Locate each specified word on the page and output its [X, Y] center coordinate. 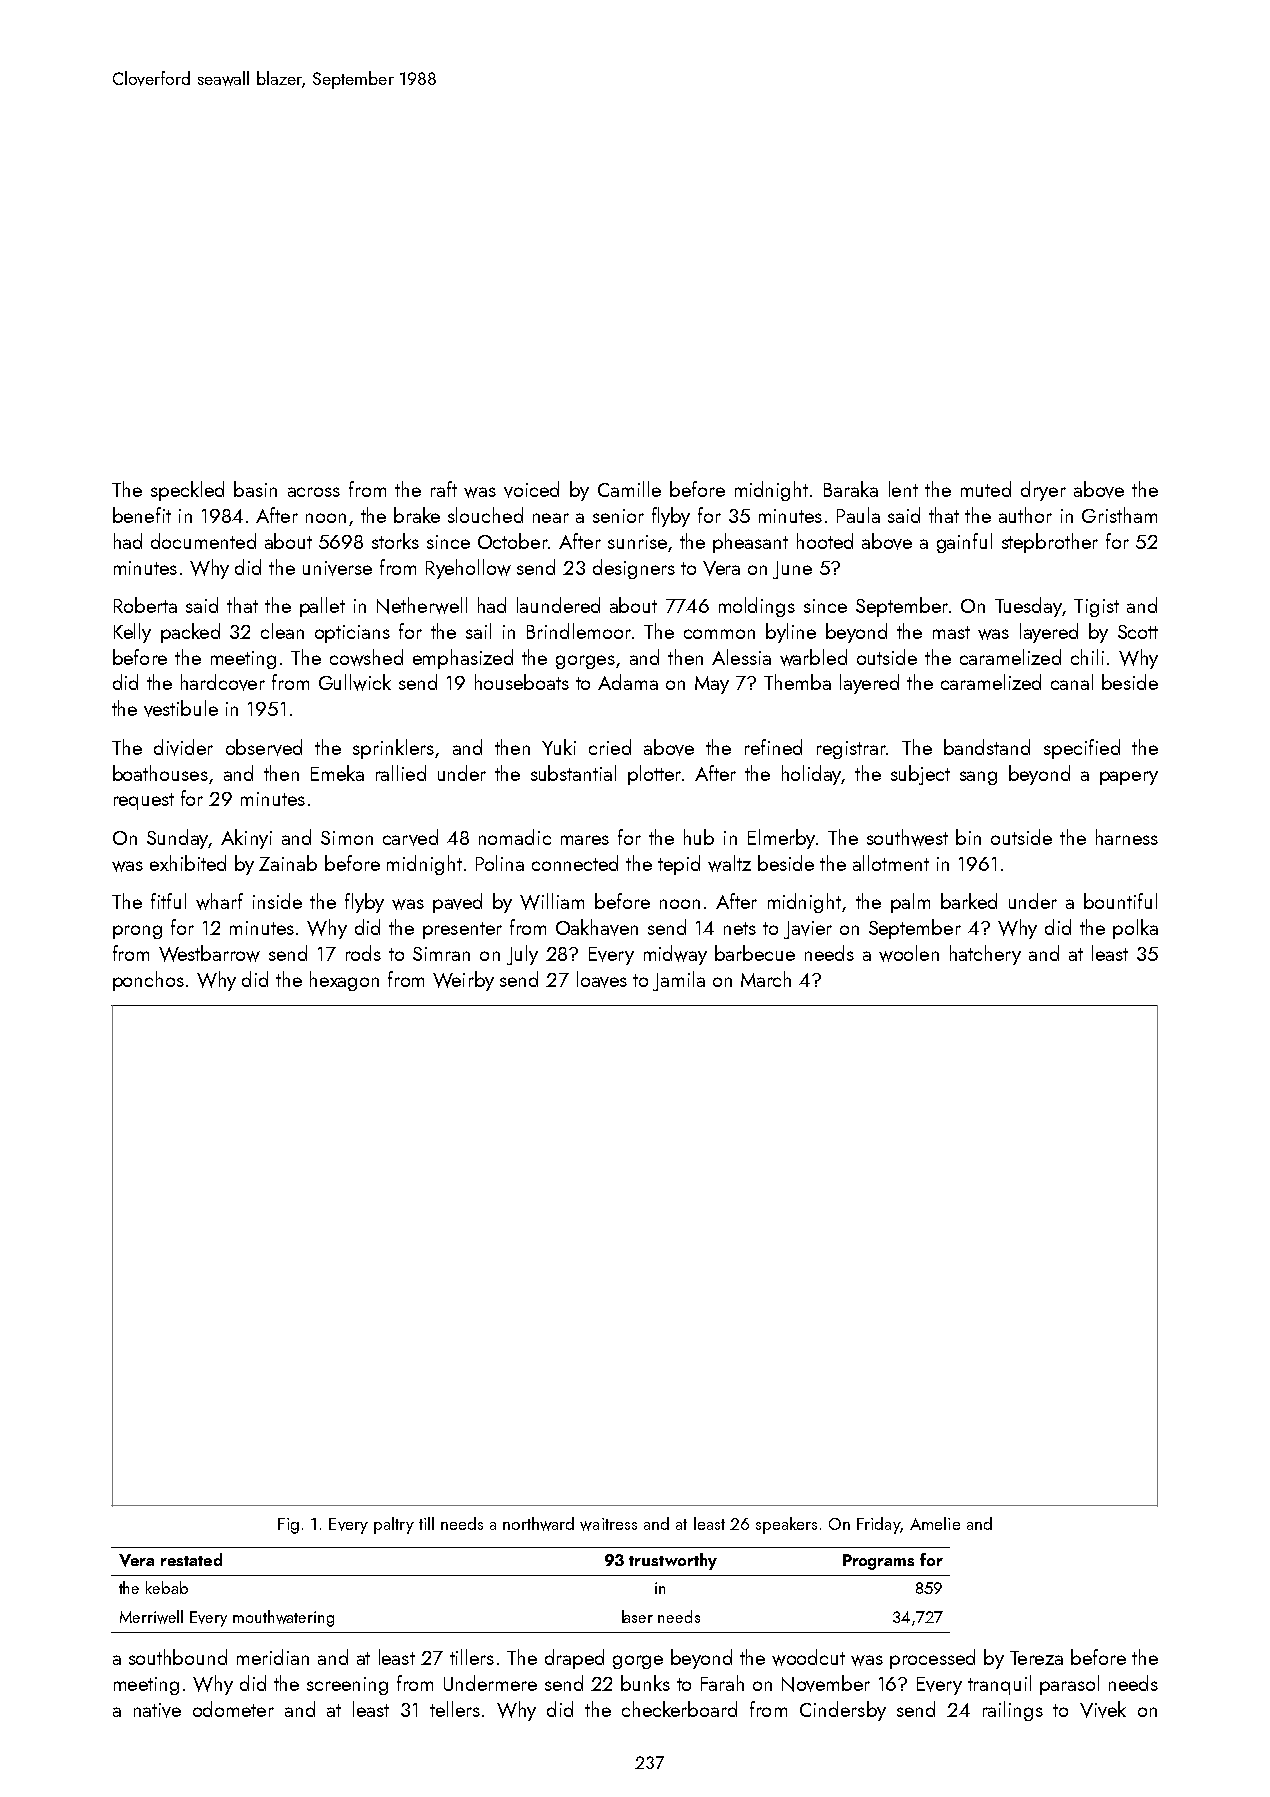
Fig [288, 1526]
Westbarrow [209, 953]
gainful [964, 543]
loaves [602, 979]
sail [478, 631]
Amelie [935, 1523]
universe [337, 568]
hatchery [985, 955]
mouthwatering [283, 1618]
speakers [786, 1525]
